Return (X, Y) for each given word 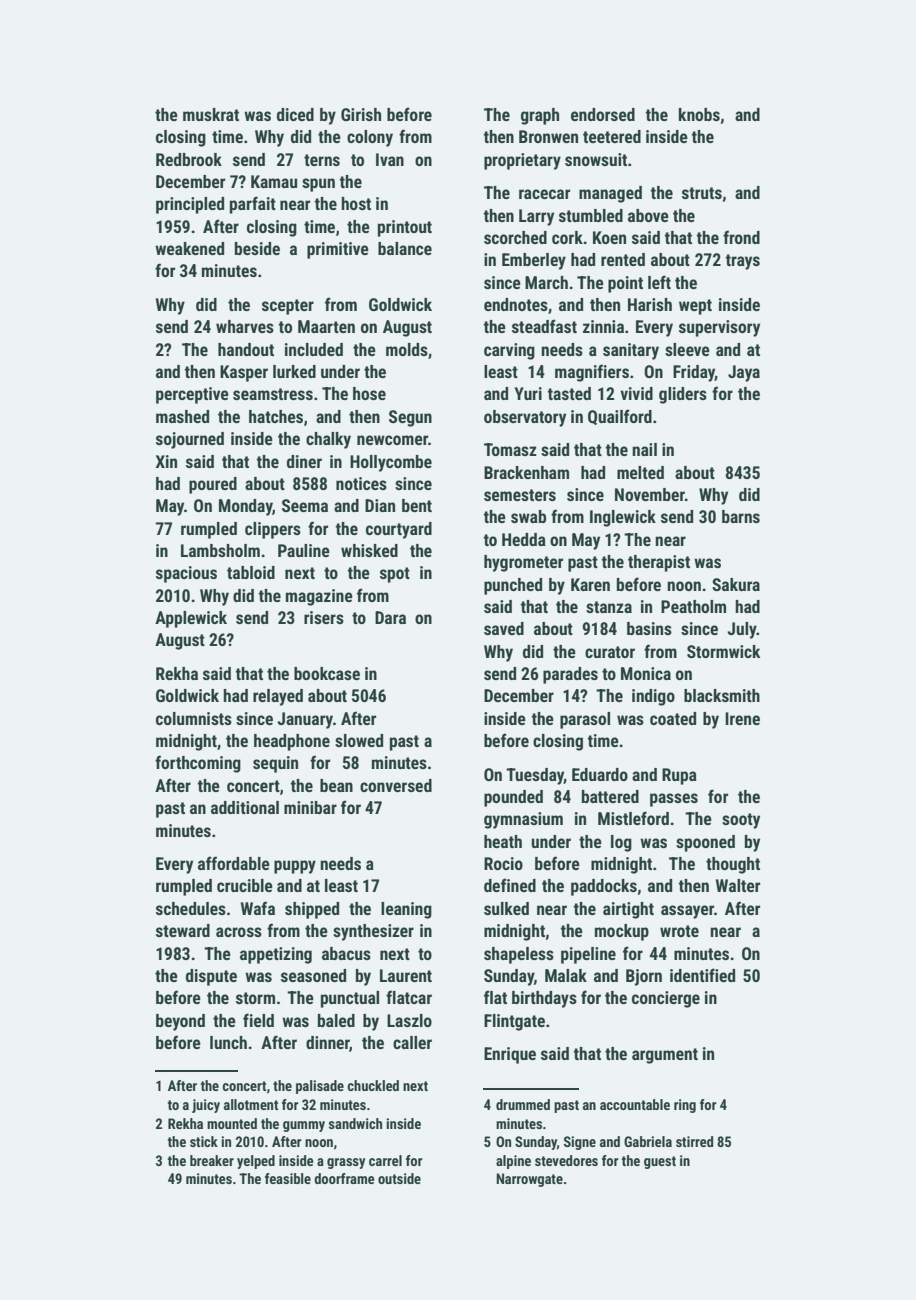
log (621, 843)
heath (503, 841)
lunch (228, 1042)
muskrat (211, 114)
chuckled (373, 1085)
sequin (275, 764)
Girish (361, 114)
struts (702, 193)
